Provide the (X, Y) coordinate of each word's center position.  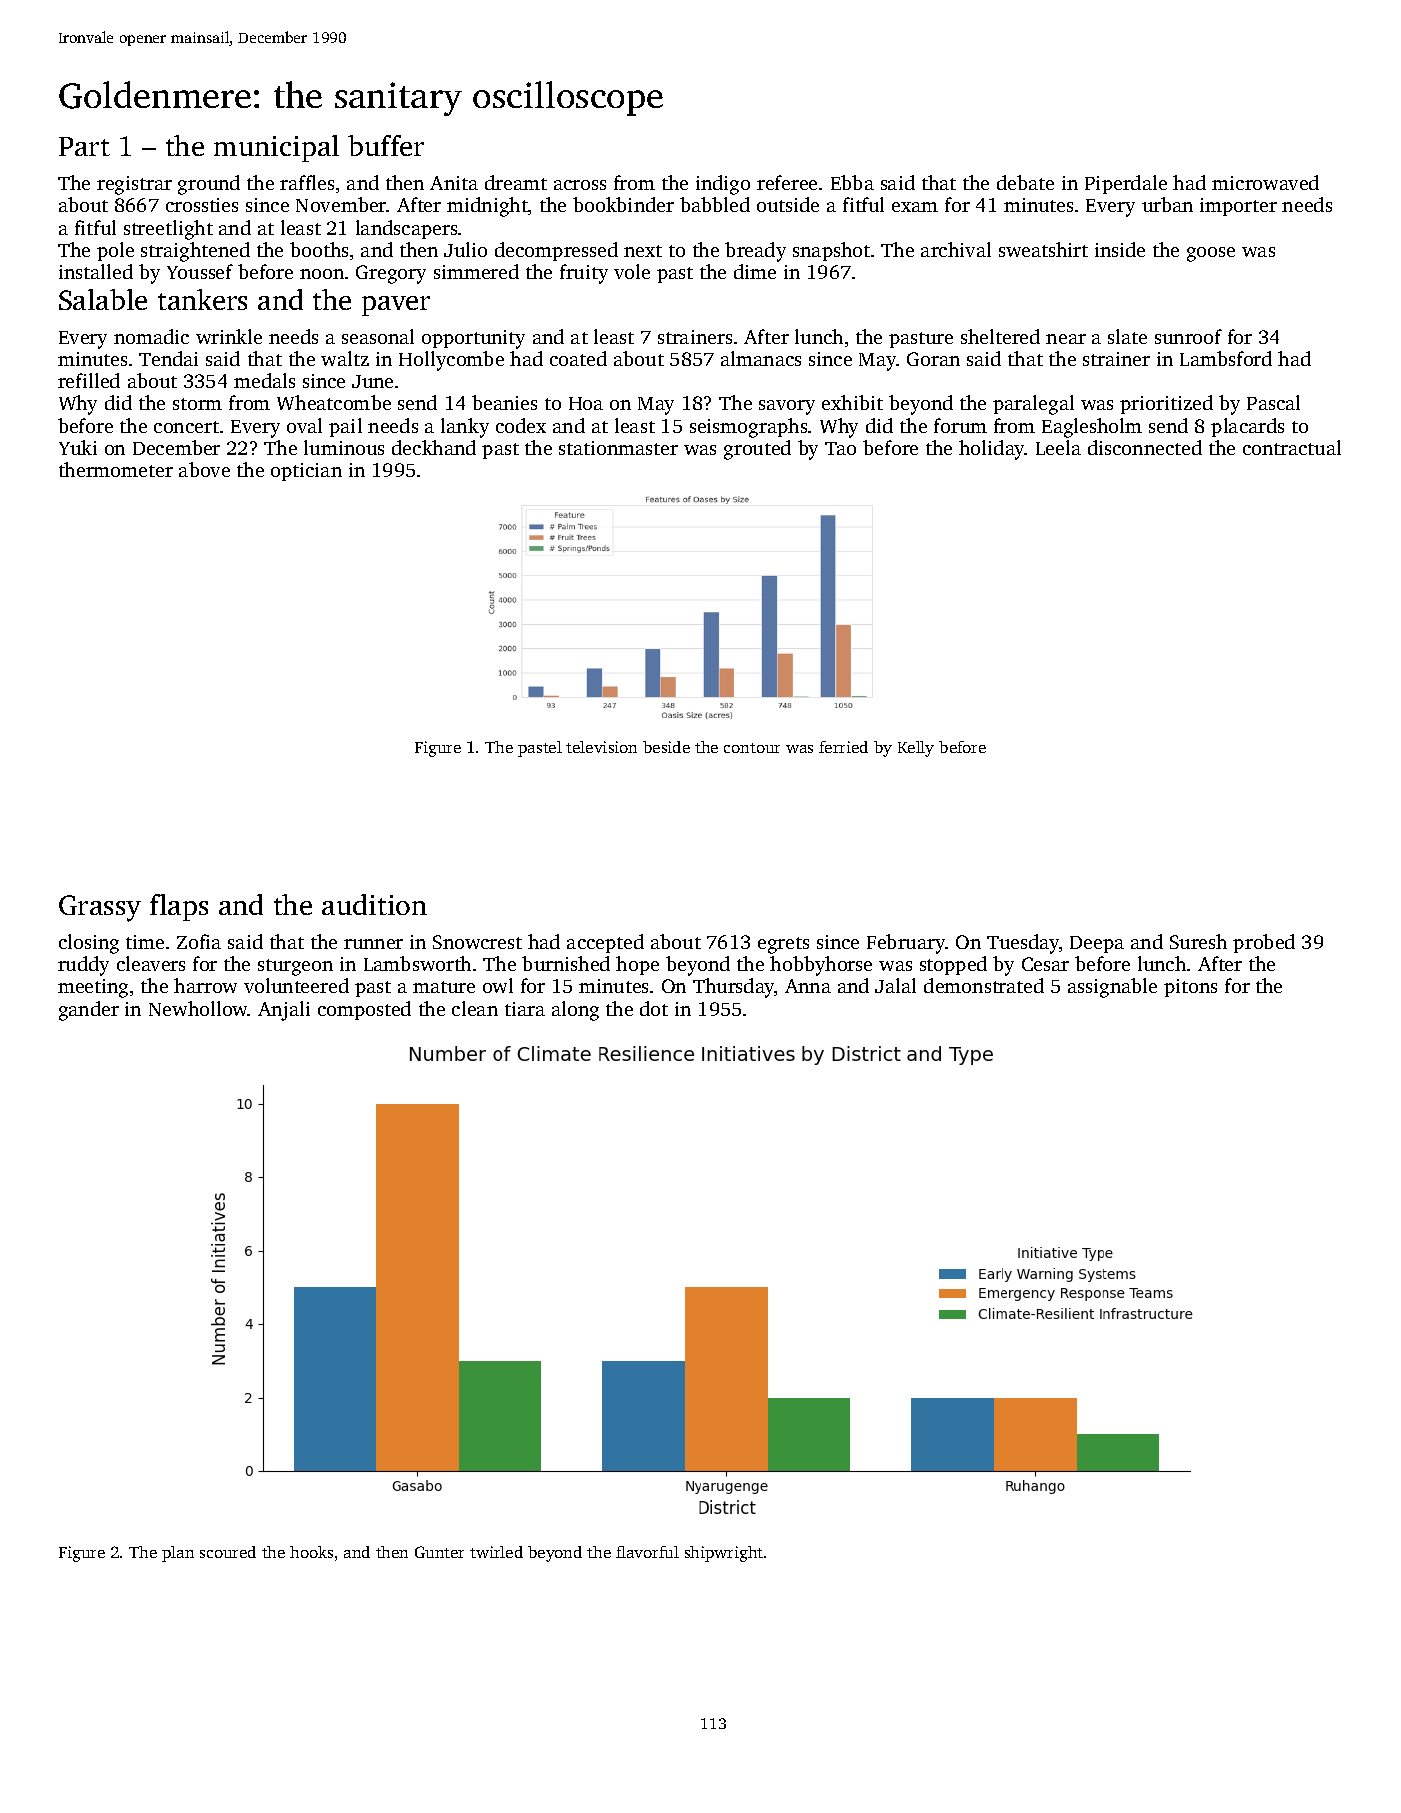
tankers (202, 299)
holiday (992, 450)
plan (178, 1554)
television (601, 747)
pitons (1190, 988)
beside (666, 747)
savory (787, 407)
